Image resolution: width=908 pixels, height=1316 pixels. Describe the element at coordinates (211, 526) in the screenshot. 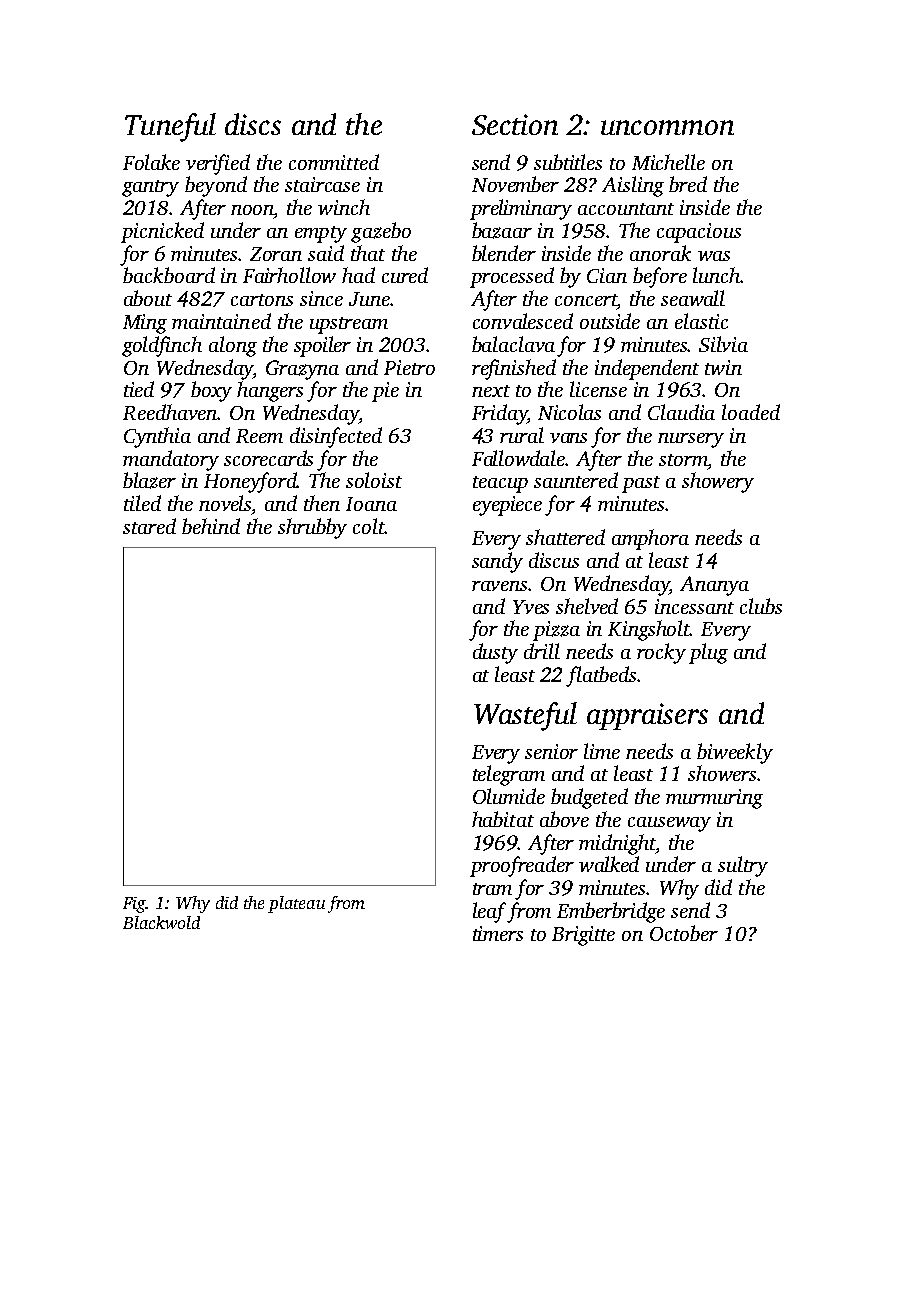

I see `behind` at that location.
